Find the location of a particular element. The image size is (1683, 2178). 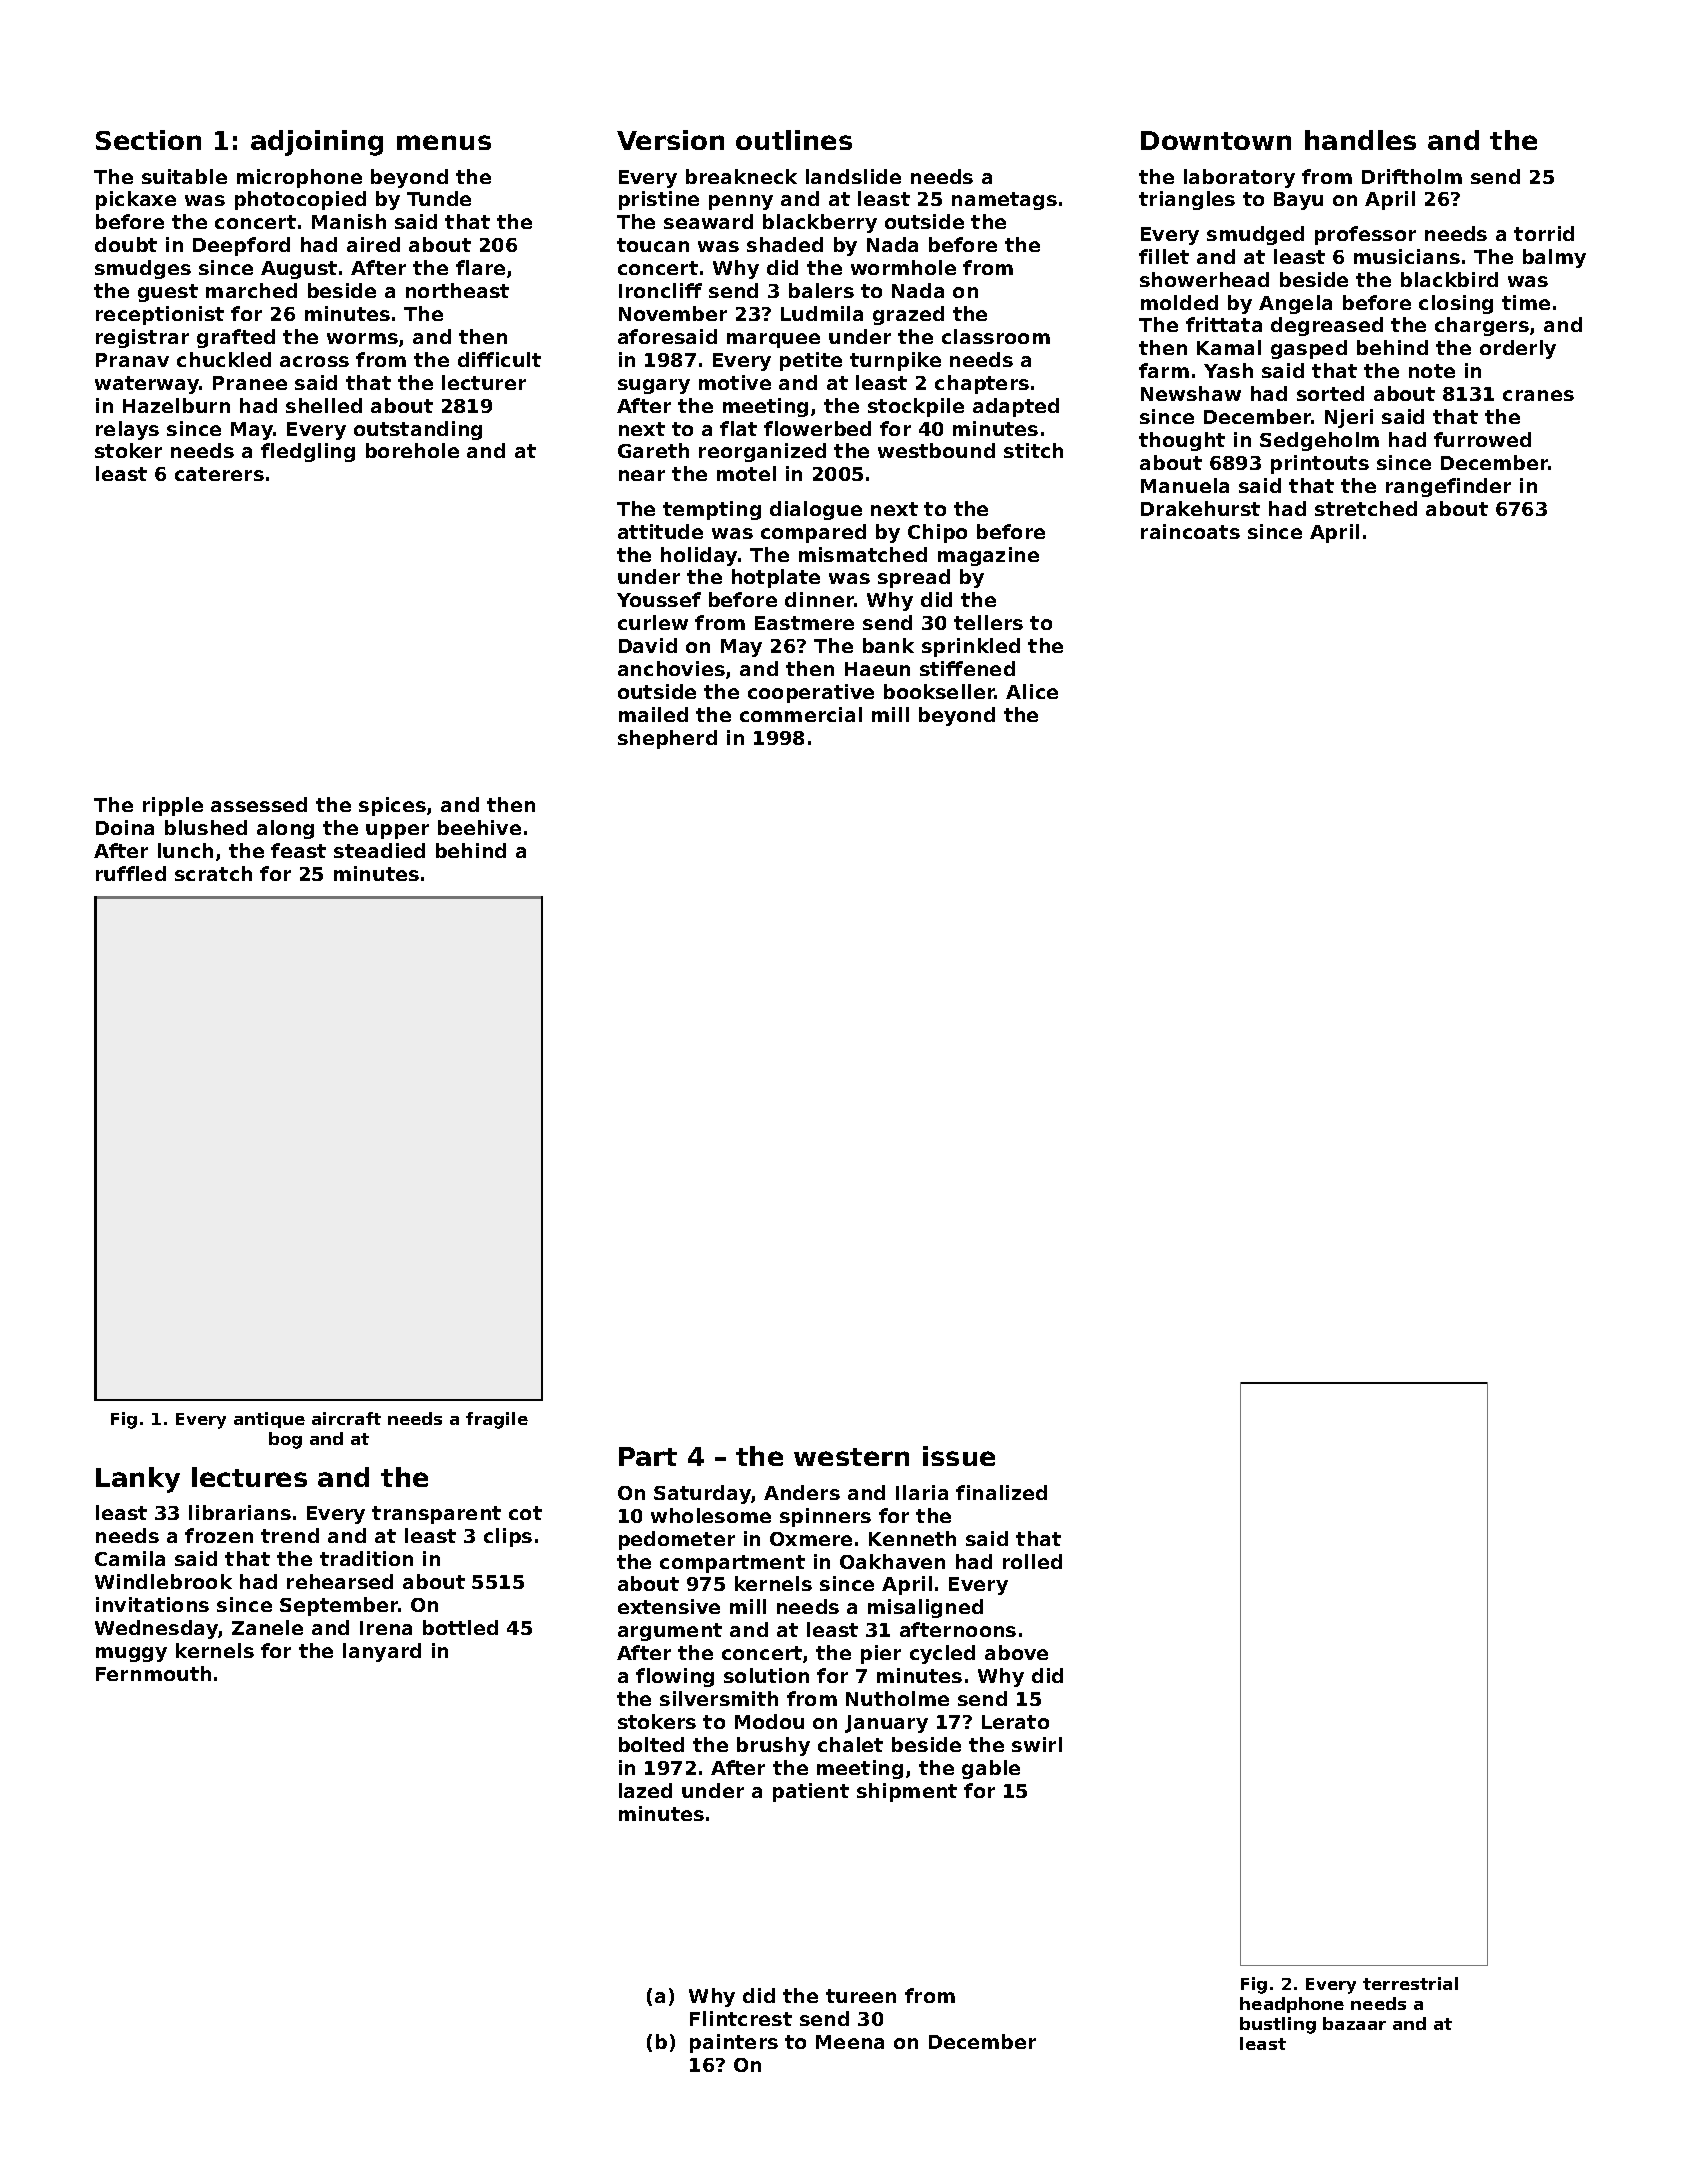

librarians is located at coordinates (240, 1512).
